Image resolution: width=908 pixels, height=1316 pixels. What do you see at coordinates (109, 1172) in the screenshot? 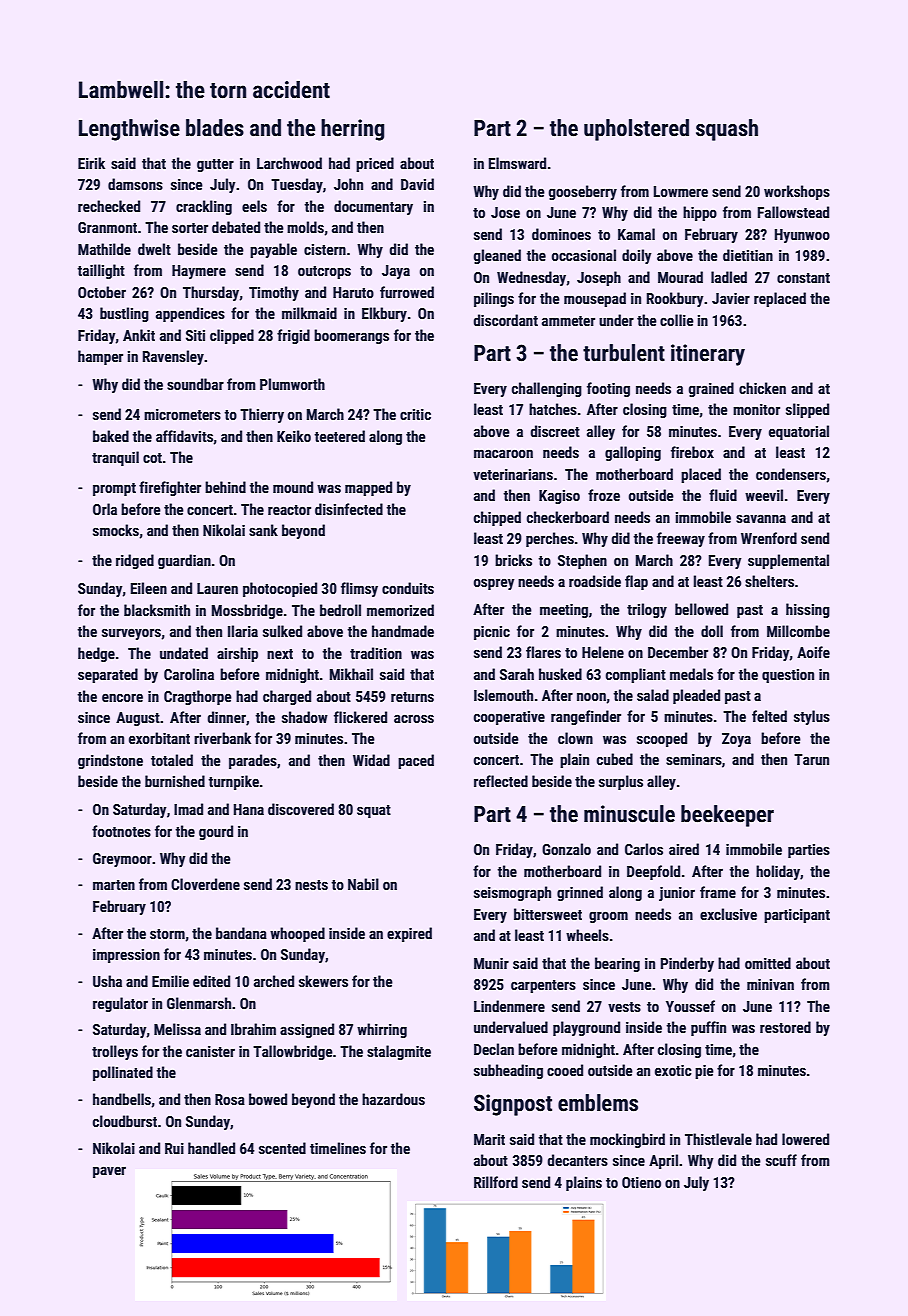
I see `paver` at bounding box center [109, 1172].
